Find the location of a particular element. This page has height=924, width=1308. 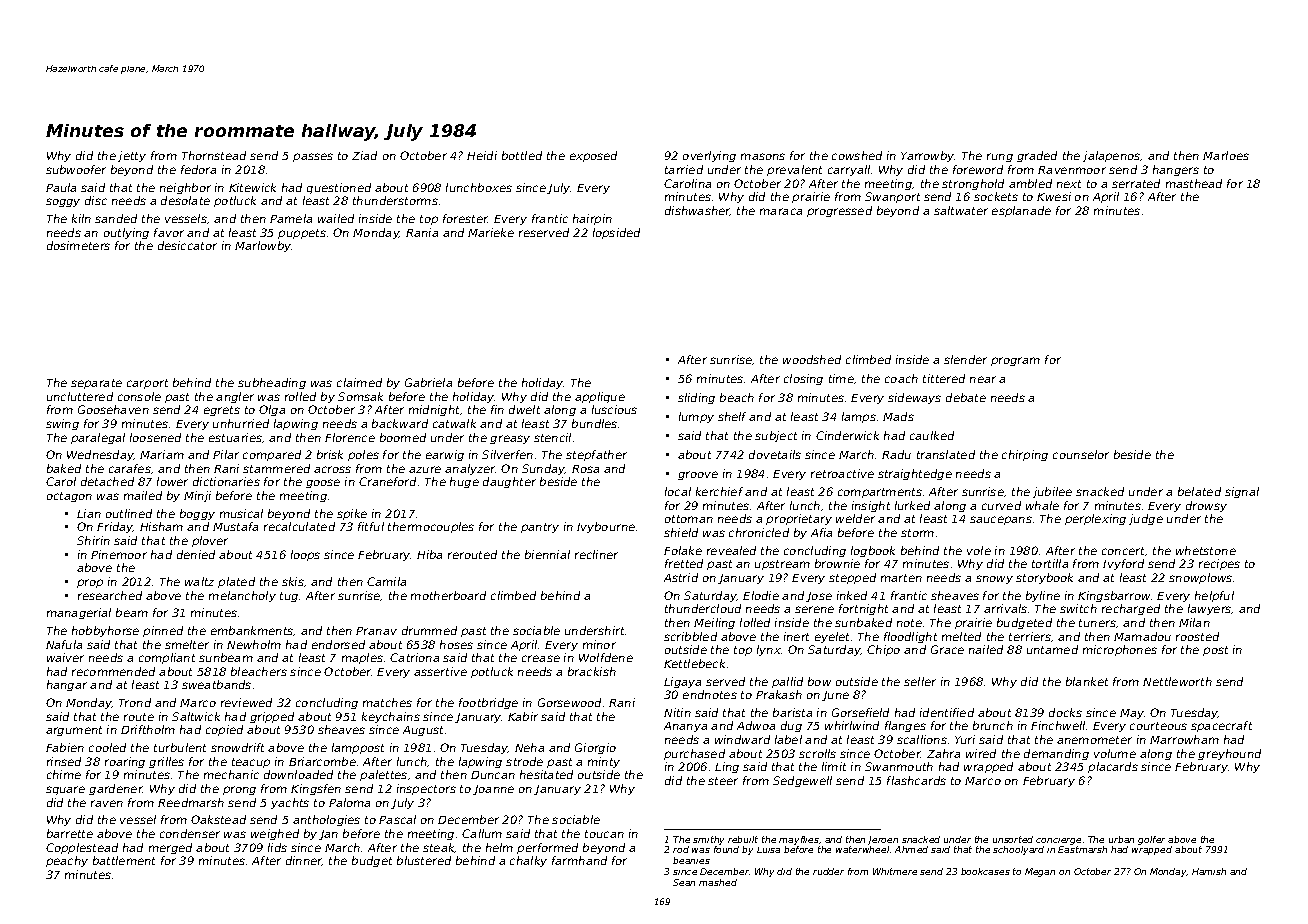

Shirin is located at coordinates (93, 540).
